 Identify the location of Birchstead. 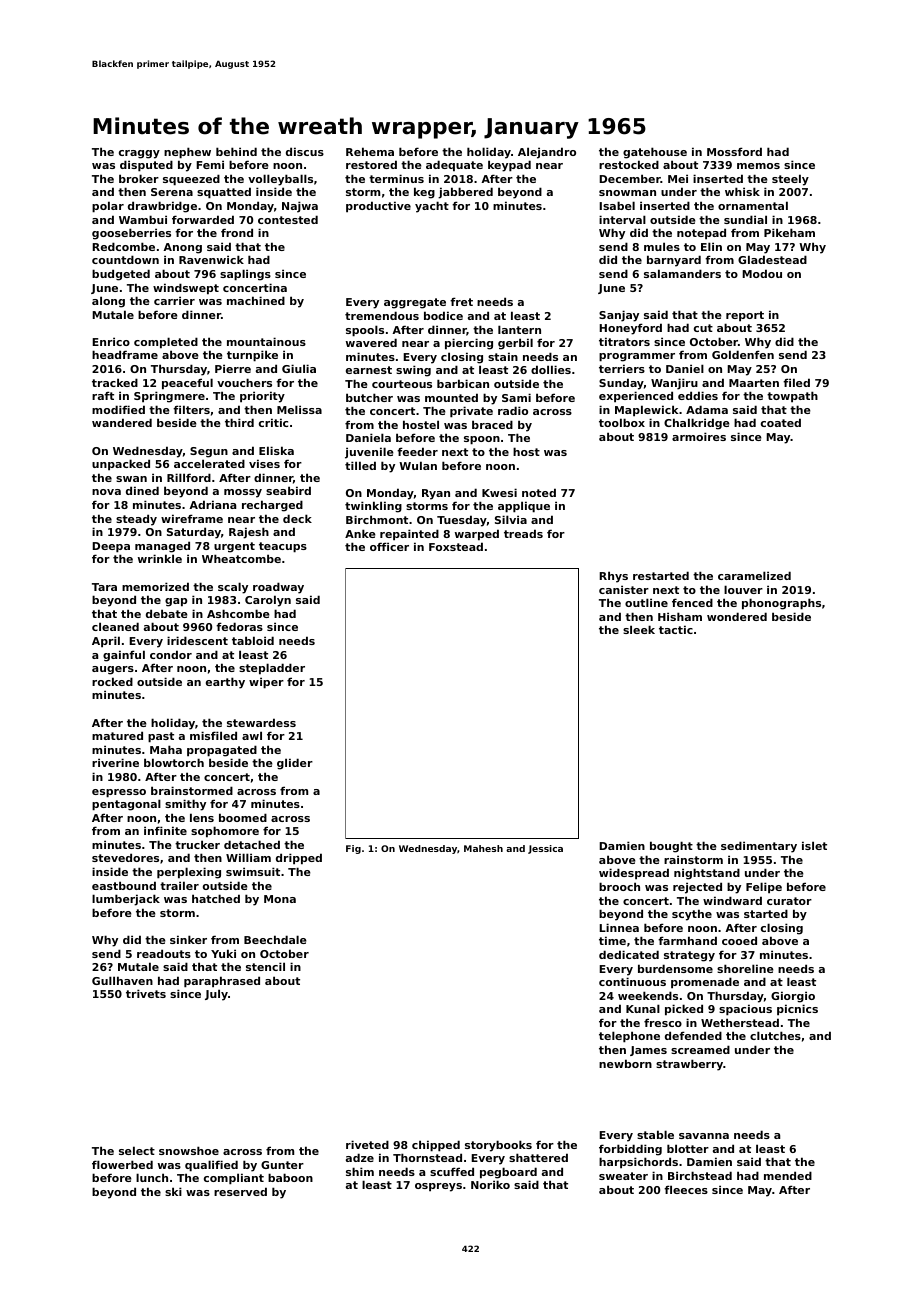
(700, 1175).
